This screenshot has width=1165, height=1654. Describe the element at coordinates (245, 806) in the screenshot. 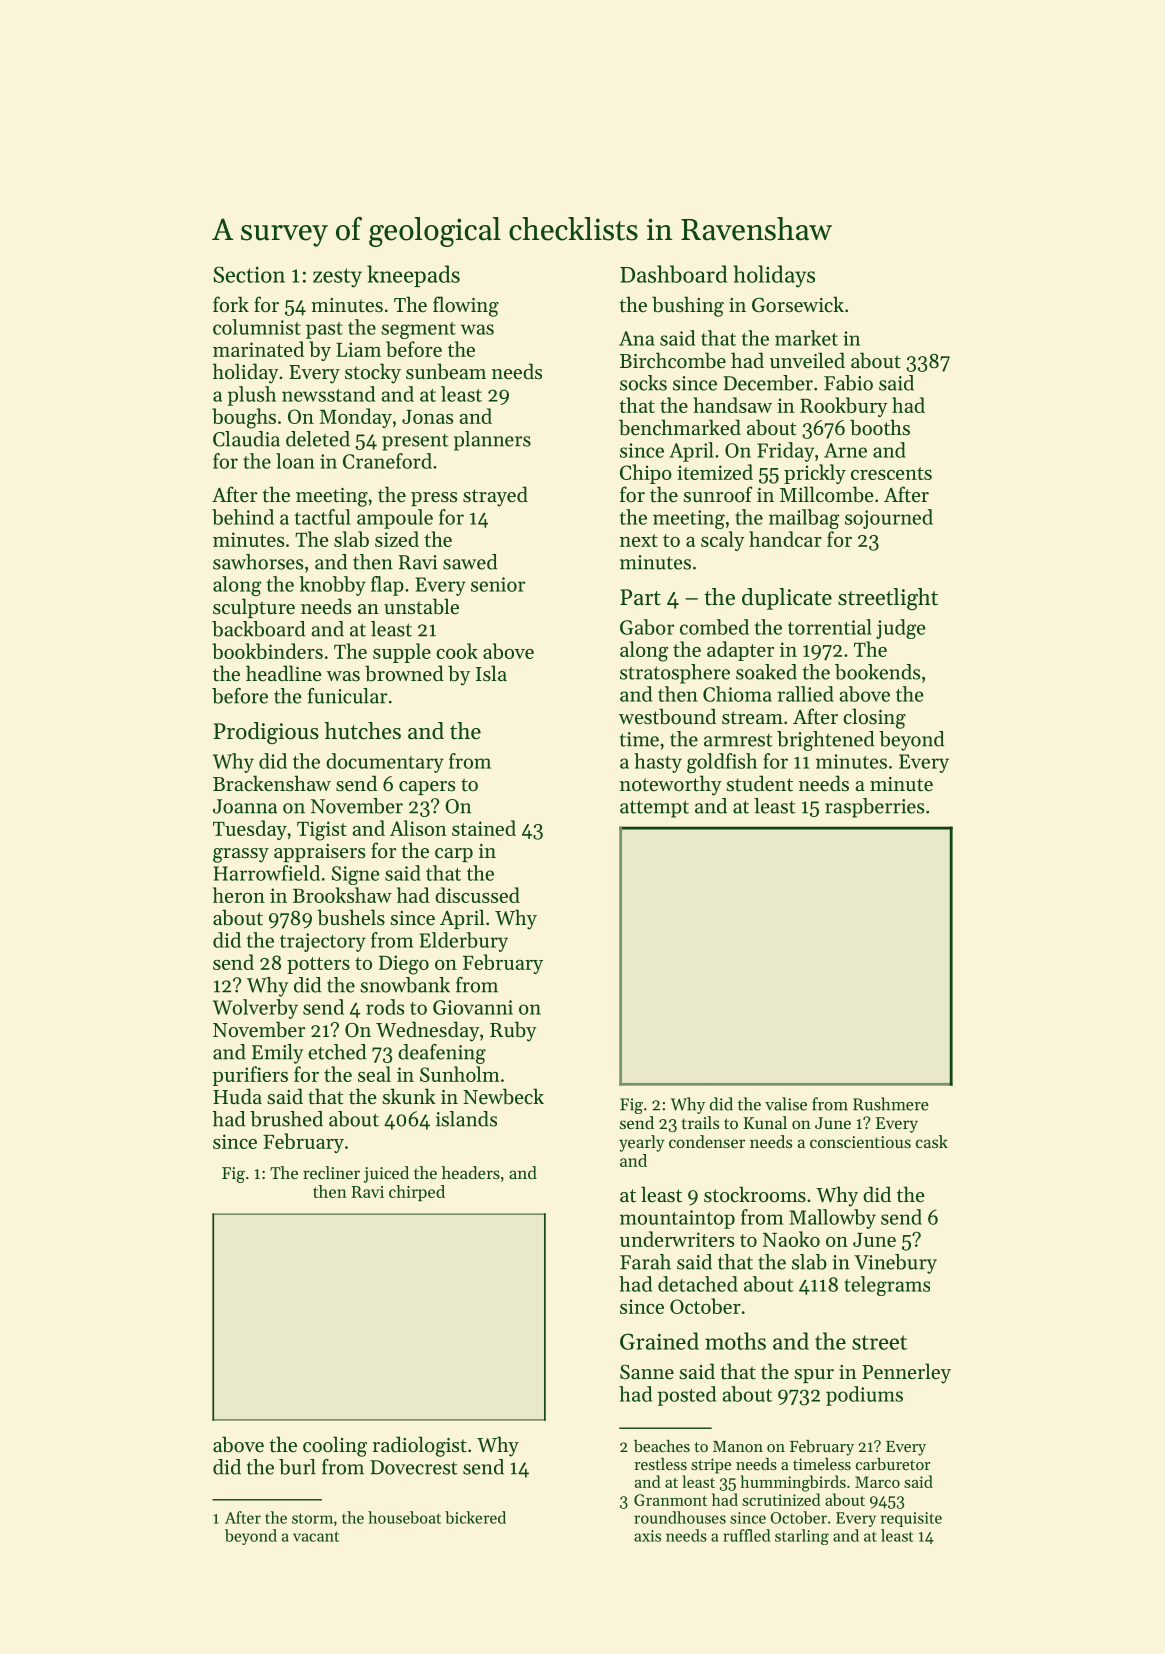

I see `Joanna` at that location.
